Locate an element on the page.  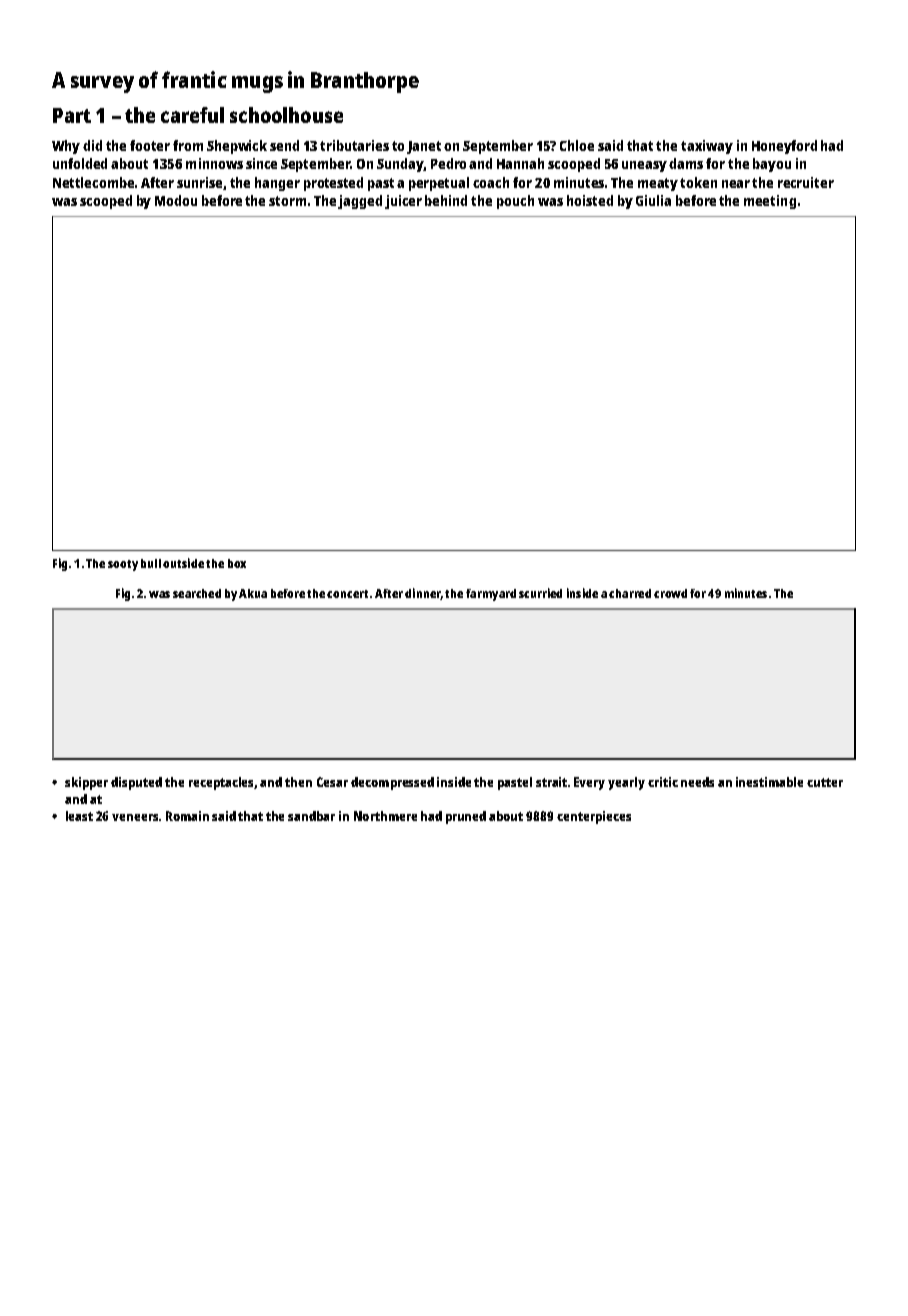
disputed is located at coordinates (136, 783).
